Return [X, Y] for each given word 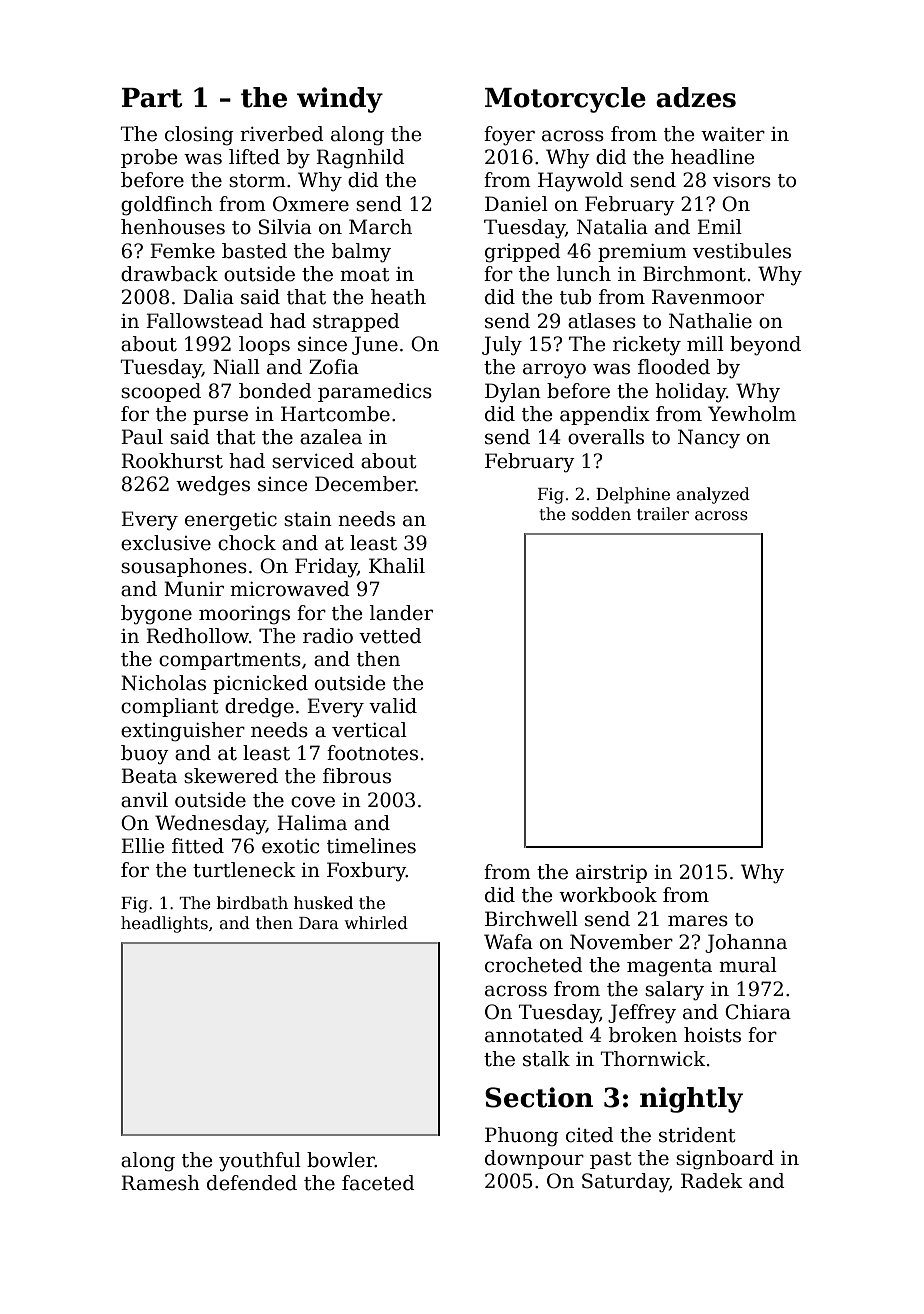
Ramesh [160, 1183]
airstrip [611, 874]
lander [401, 613]
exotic [291, 846]
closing [199, 136]
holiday [690, 393]
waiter [733, 134]
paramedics [375, 392]
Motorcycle [565, 100]
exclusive [166, 543]
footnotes [372, 753]
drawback [169, 274]
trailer [663, 514]
